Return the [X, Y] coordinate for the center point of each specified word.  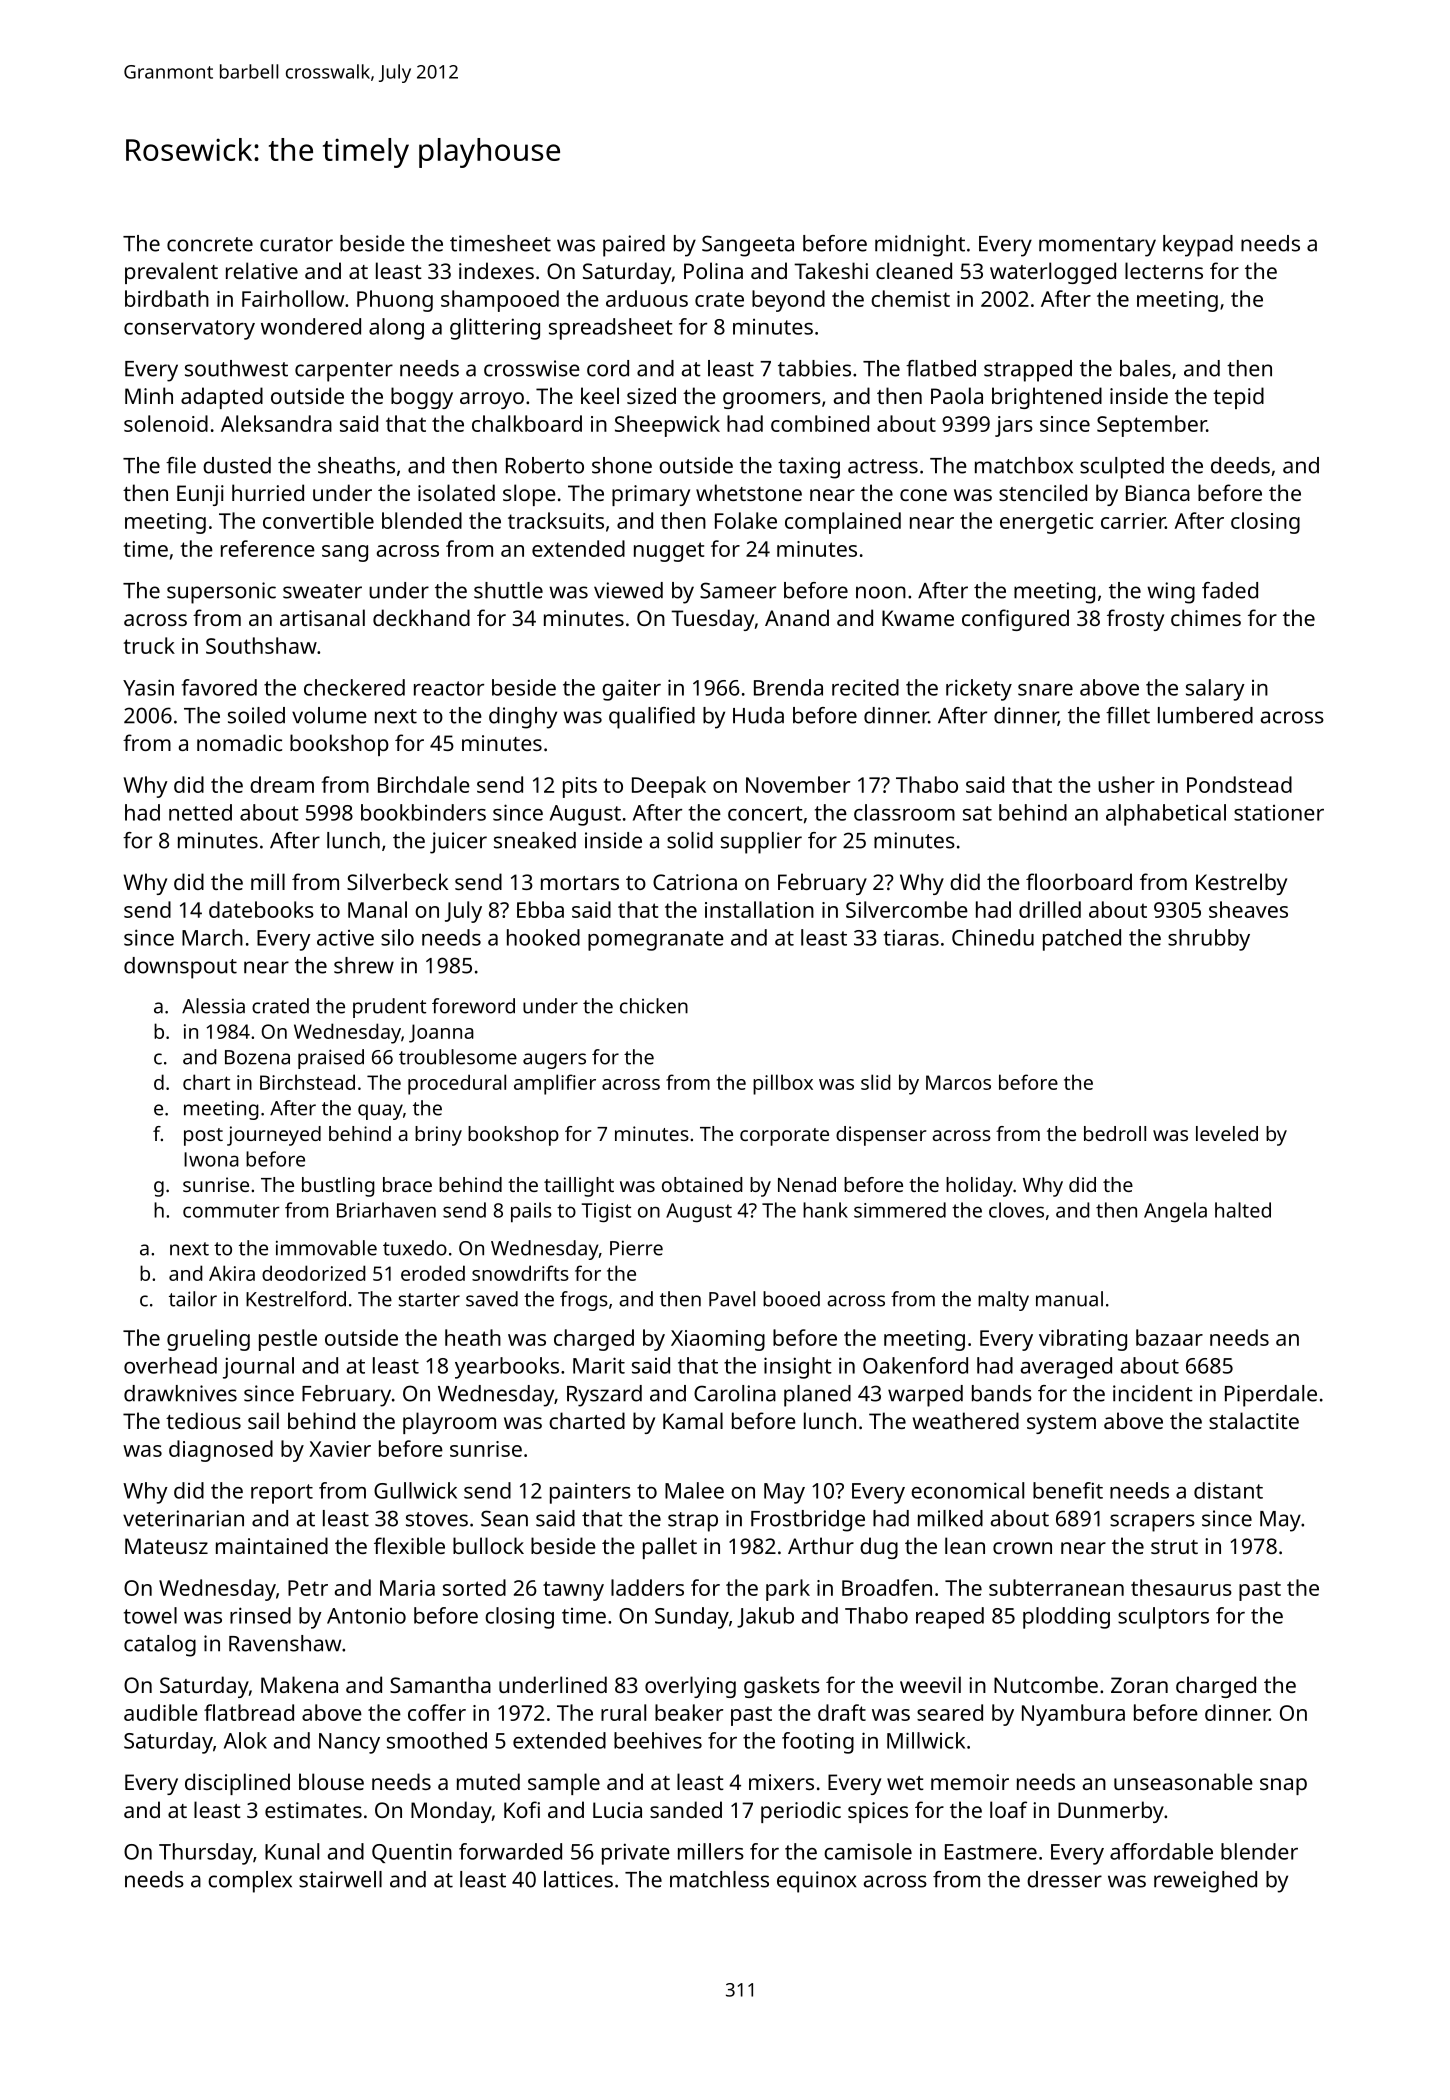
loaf [1008, 1809]
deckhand [421, 617]
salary [1215, 690]
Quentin [412, 1853]
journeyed [274, 1136]
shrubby [1209, 940]
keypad [1198, 246]
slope [529, 495]
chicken [654, 1006]
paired [634, 246]
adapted [222, 398]
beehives [658, 1740]
